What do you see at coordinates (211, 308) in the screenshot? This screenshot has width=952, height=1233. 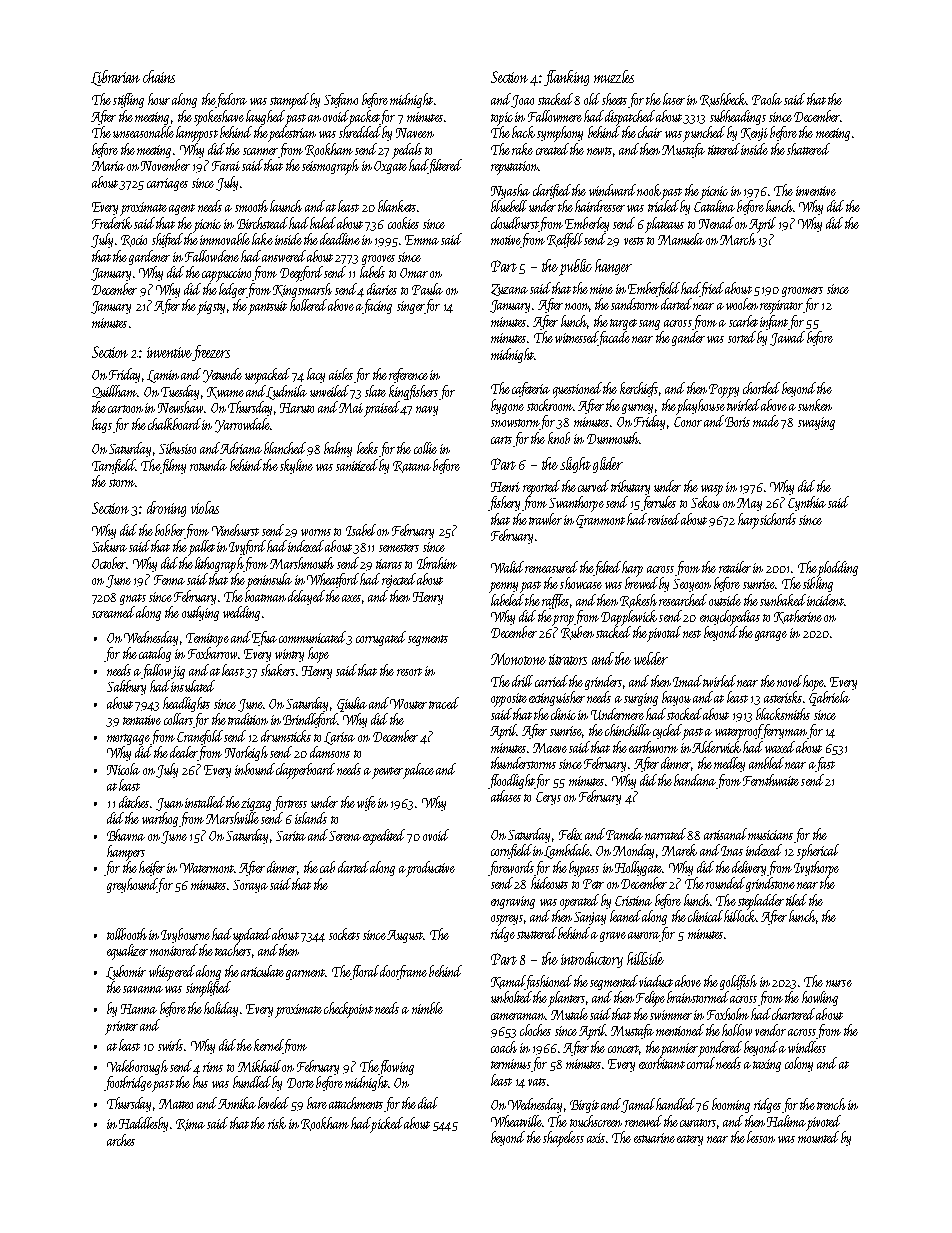 I see `pigsty` at bounding box center [211, 308].
